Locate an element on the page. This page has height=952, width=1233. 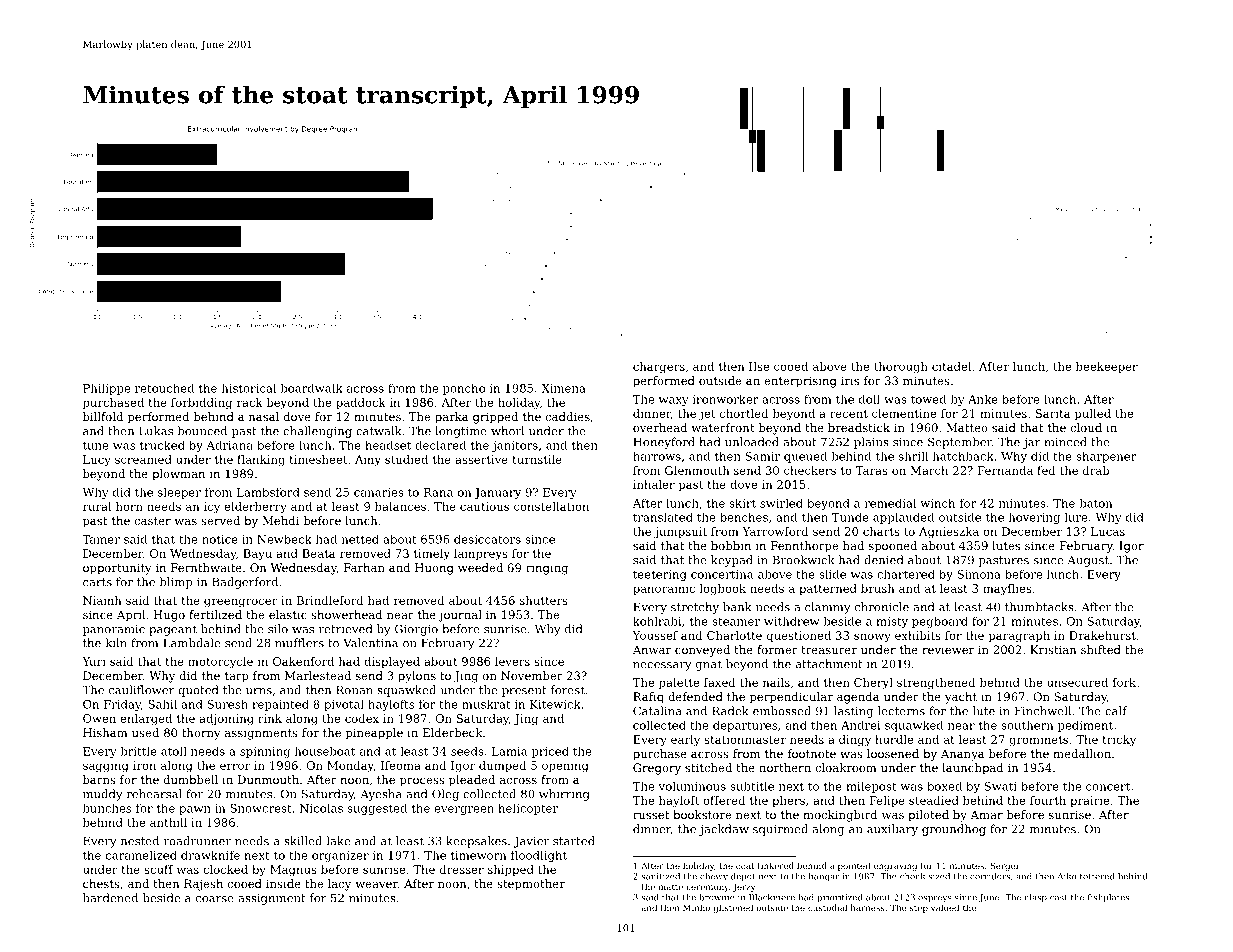
opportunity is located at coordinates (117, 569).
